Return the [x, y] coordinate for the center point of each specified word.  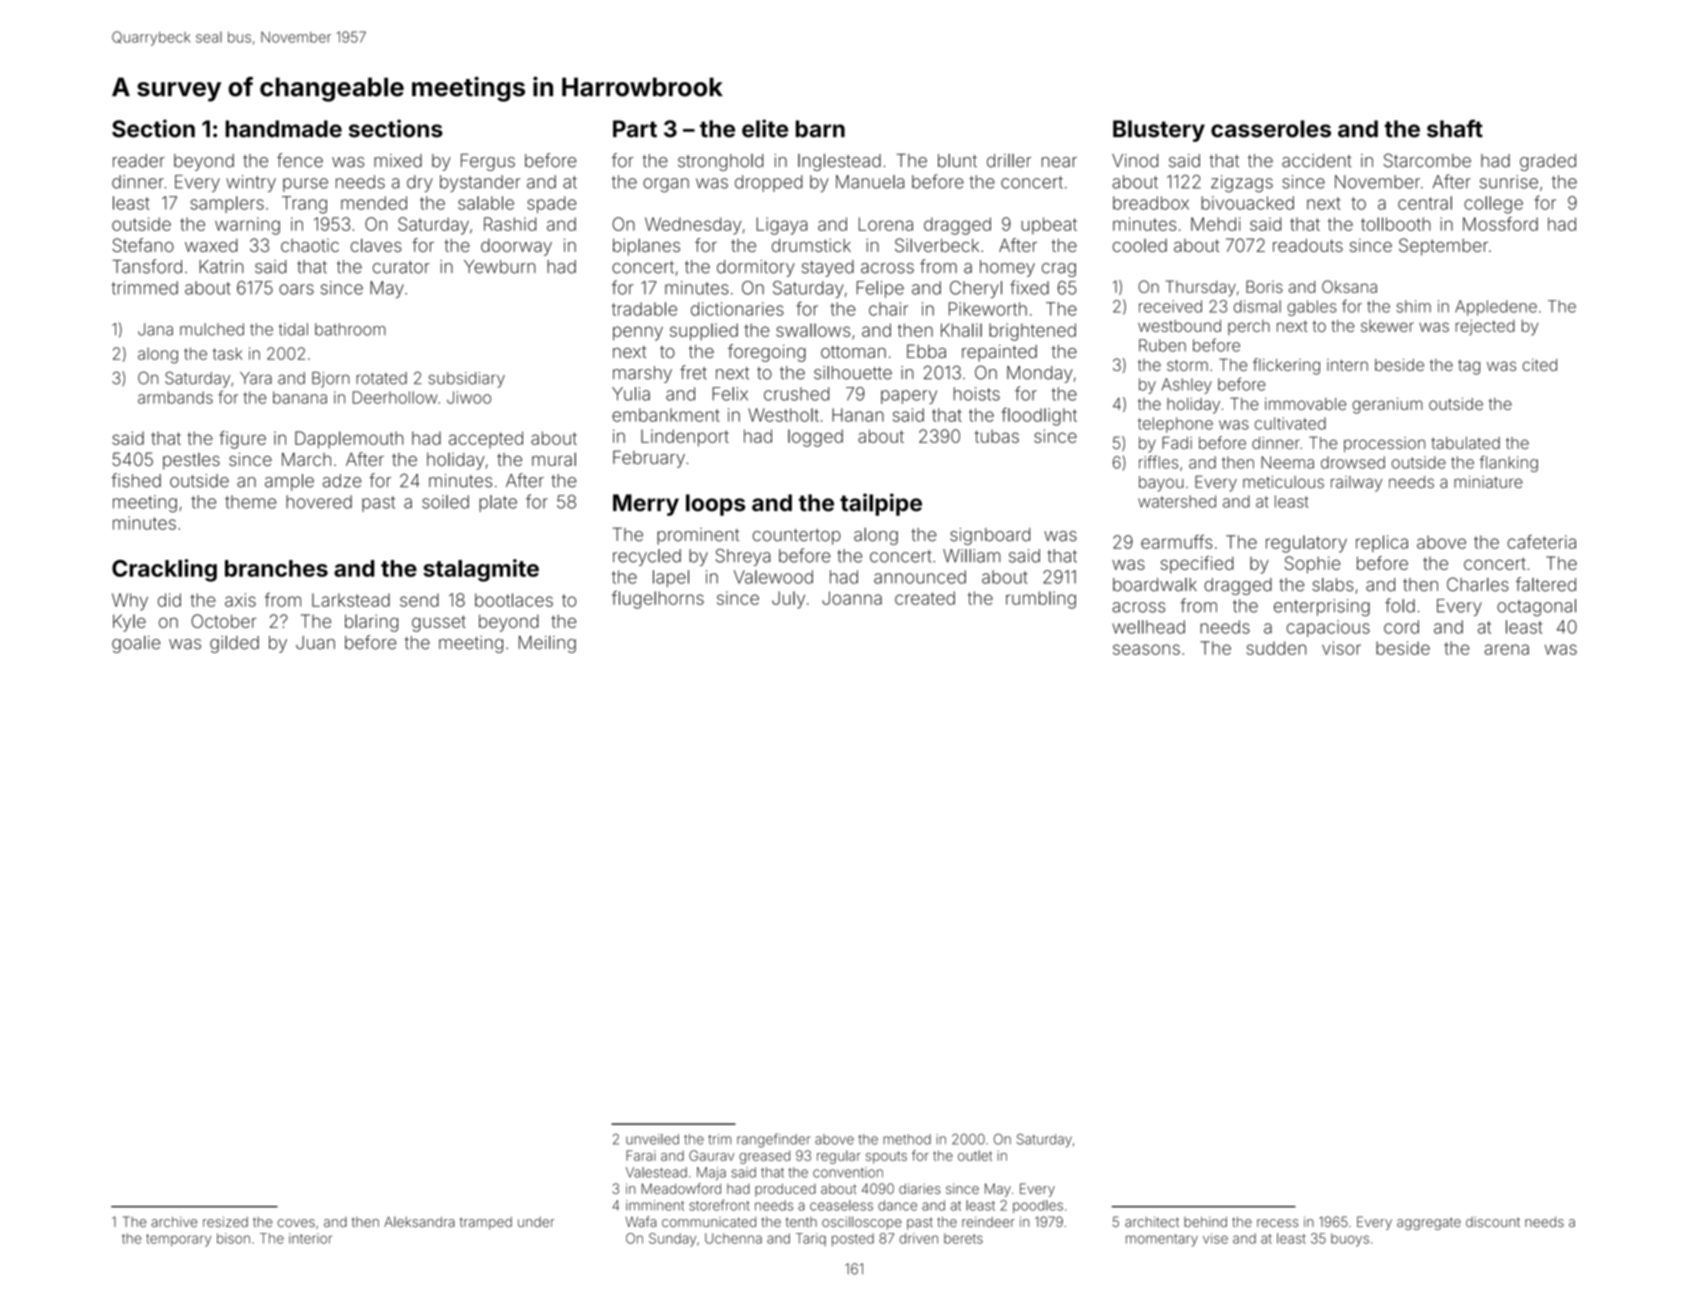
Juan [315, 643]
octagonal [1536, 607]
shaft [1455, 128]
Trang [304, 205]
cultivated [1290, 423]
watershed [1177, 501]
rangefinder [773, 1140]
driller [1009, 161]
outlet [975, 1155]
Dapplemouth [349, 440]
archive [174, 1221]
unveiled [652, 1139]
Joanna [852, 598]
